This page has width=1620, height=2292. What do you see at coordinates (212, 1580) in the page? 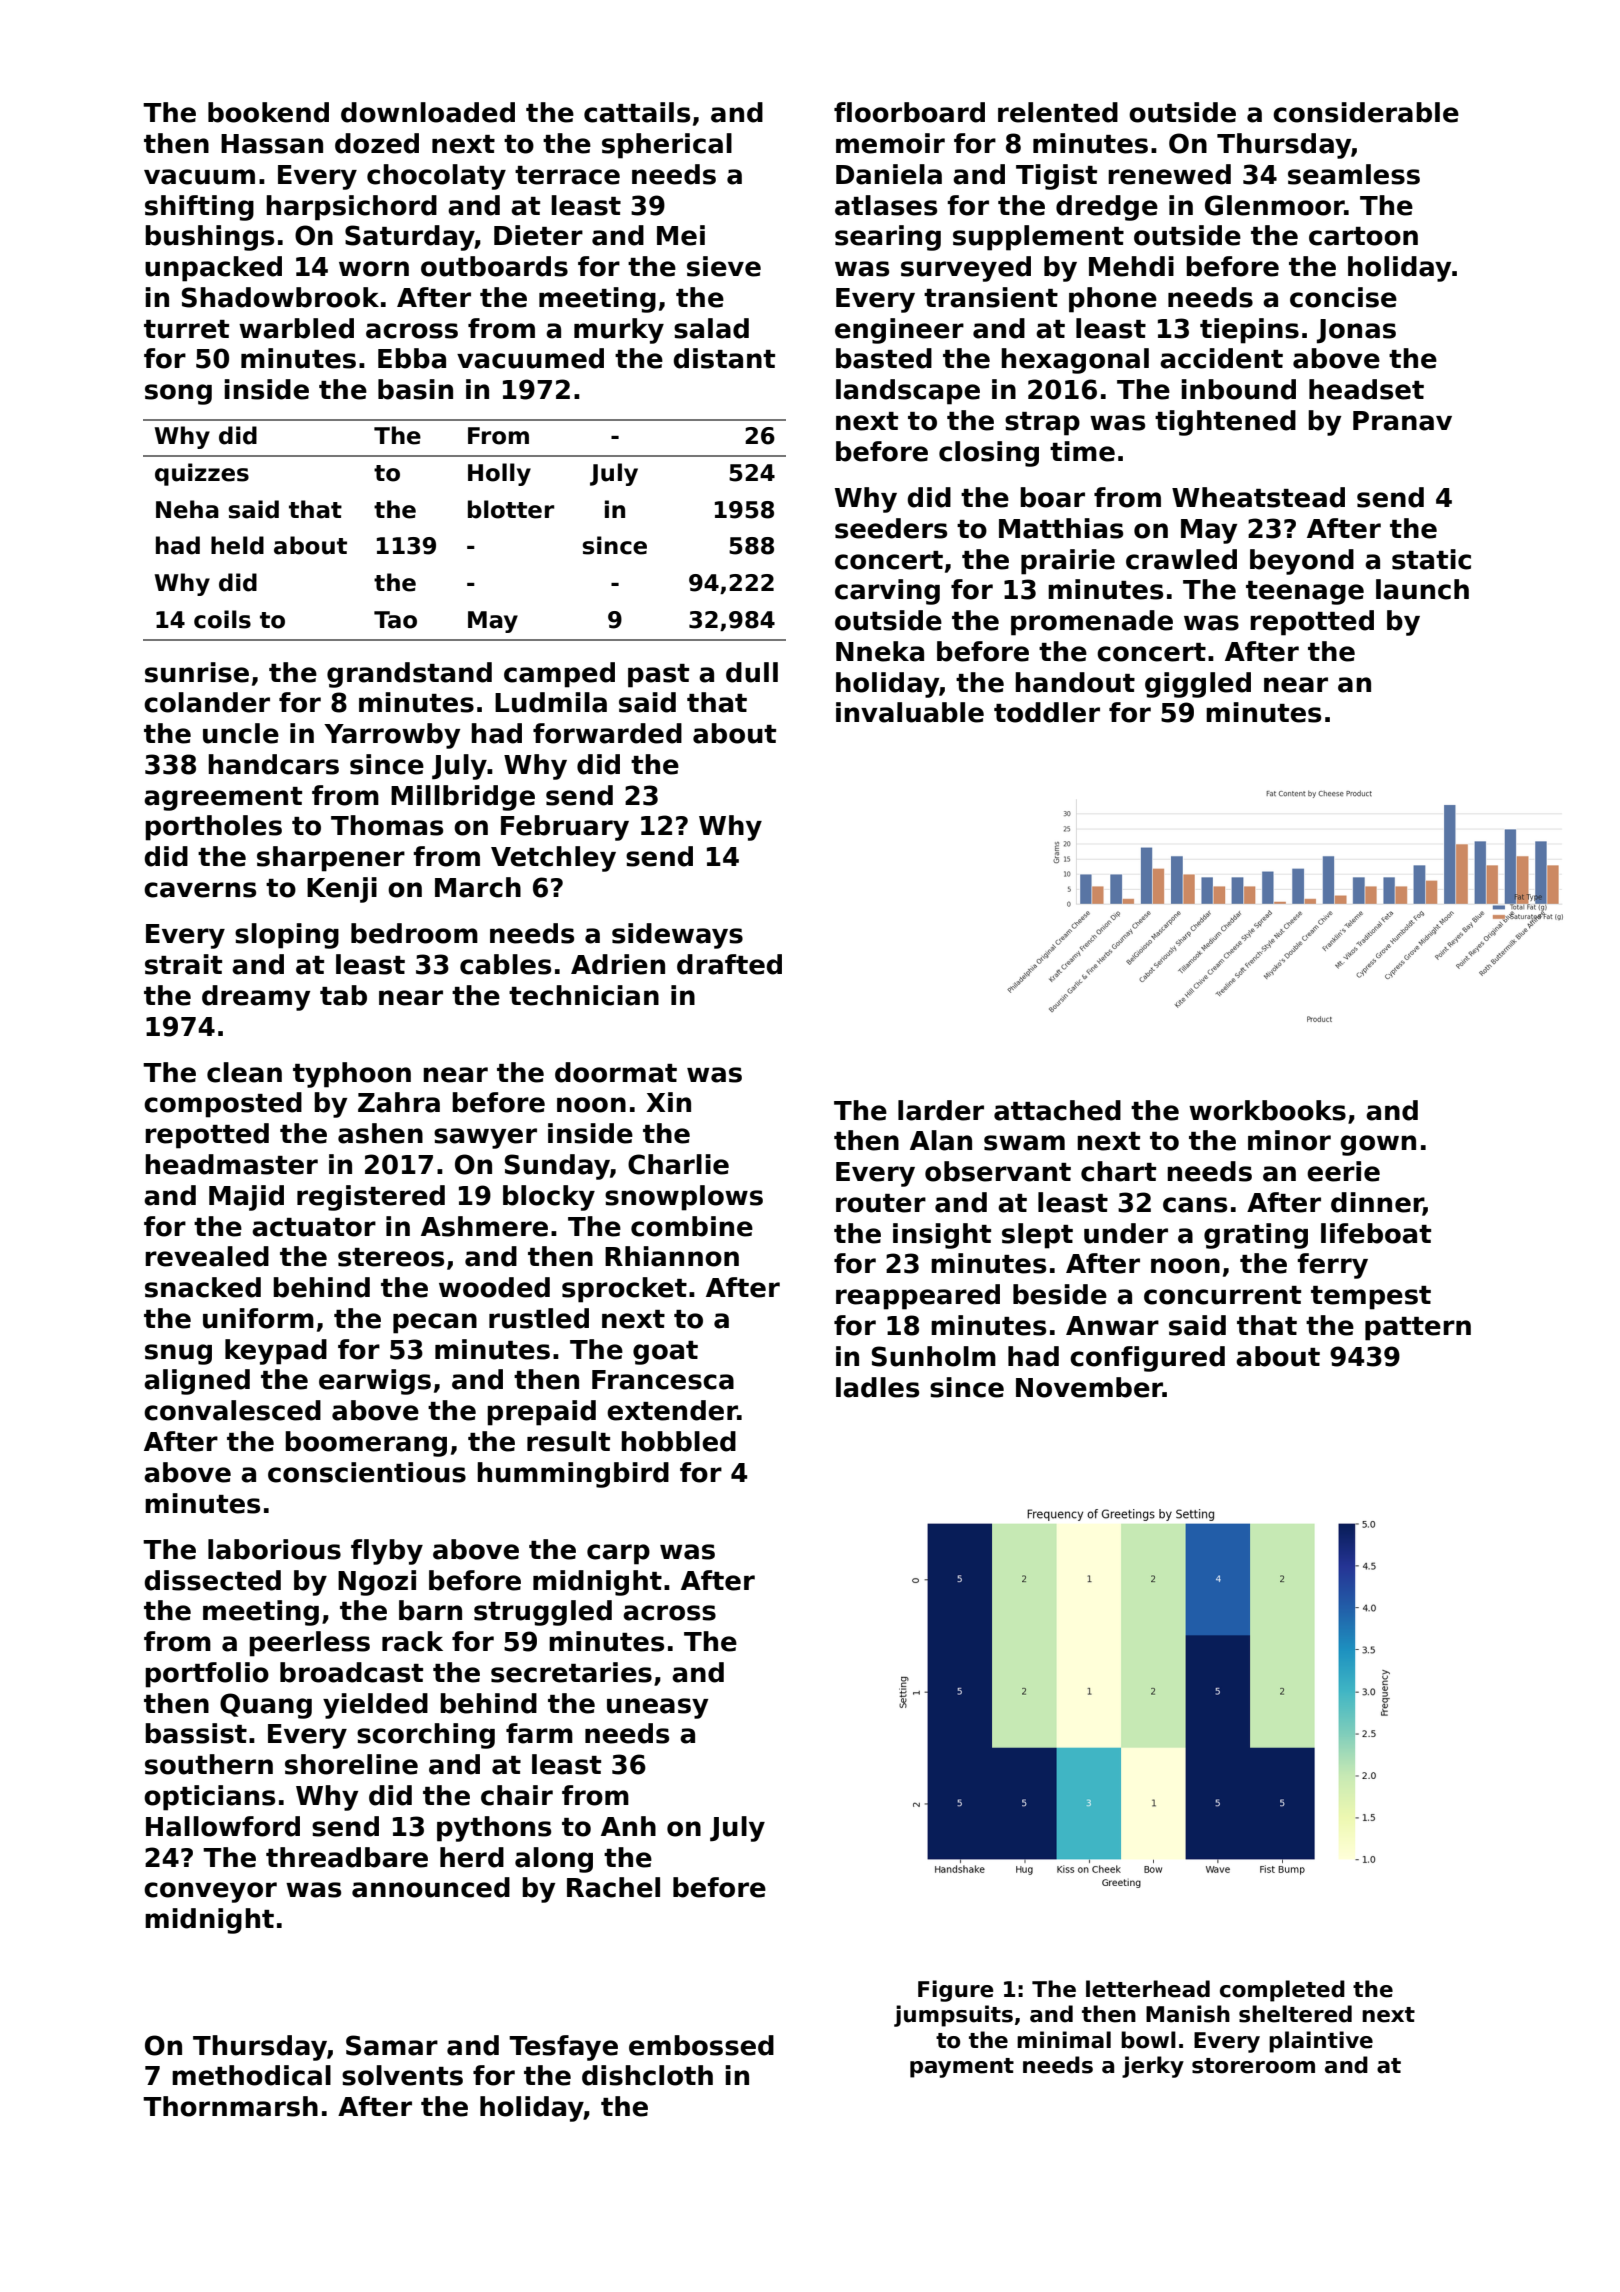
I see `dissected` at bounding box center [212, 1580].
